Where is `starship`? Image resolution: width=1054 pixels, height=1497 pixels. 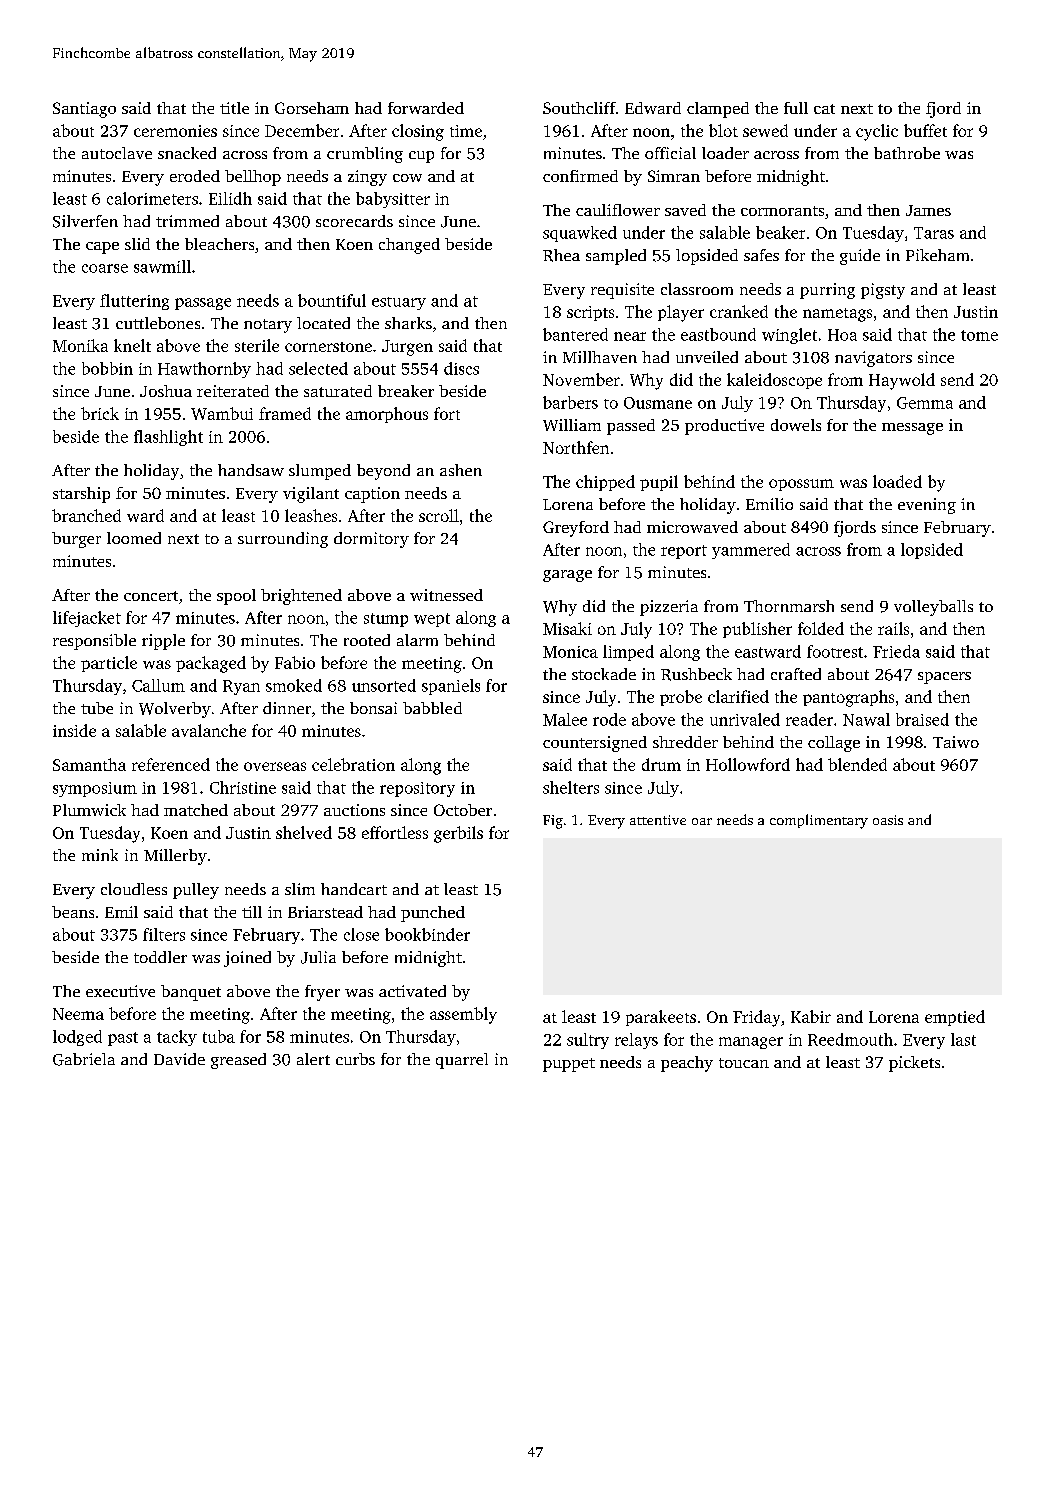
starship is located at coordinates (81, 495).
